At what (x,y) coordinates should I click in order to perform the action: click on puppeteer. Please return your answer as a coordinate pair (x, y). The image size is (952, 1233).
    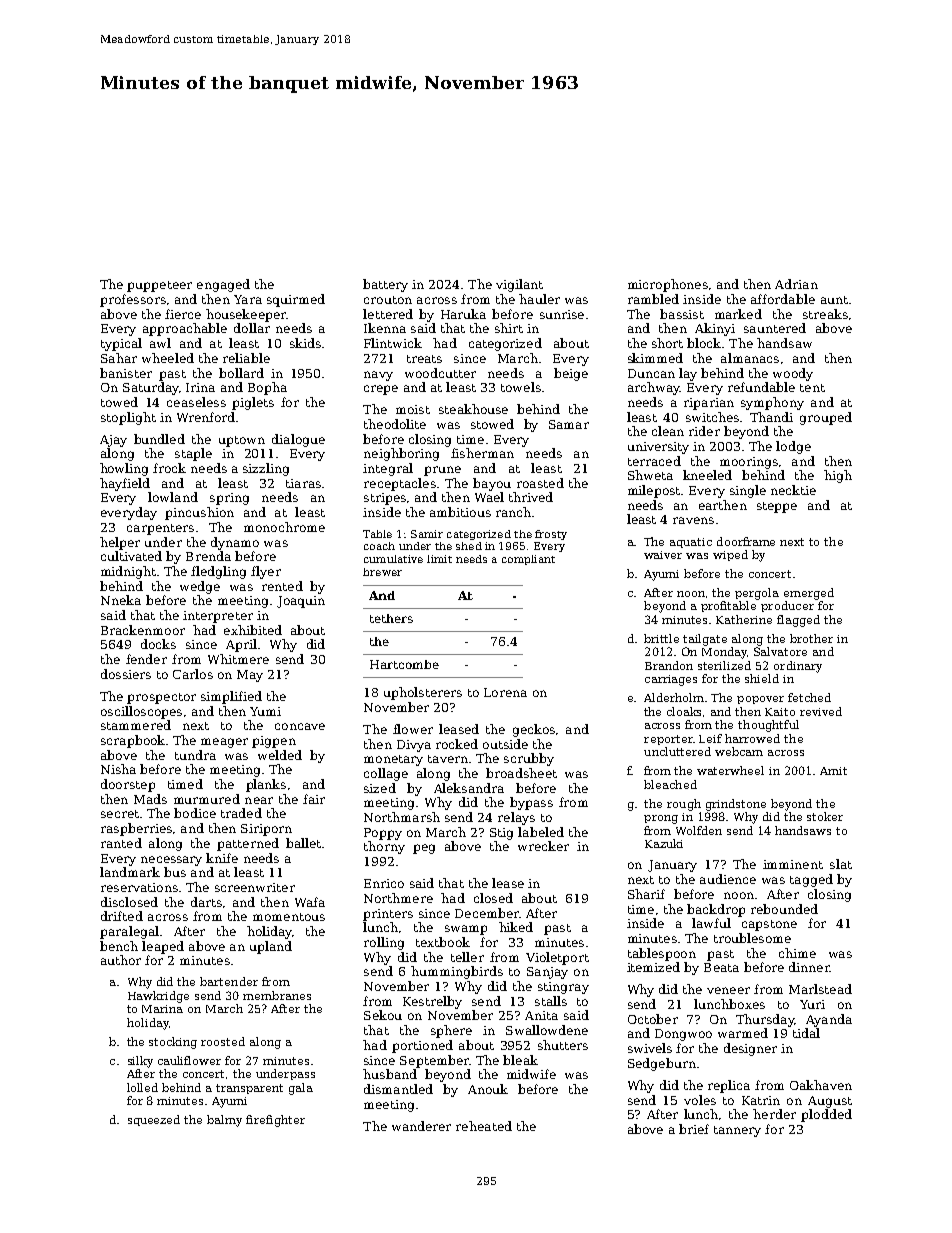
    Looking at the image, I should click on (159, 286).
